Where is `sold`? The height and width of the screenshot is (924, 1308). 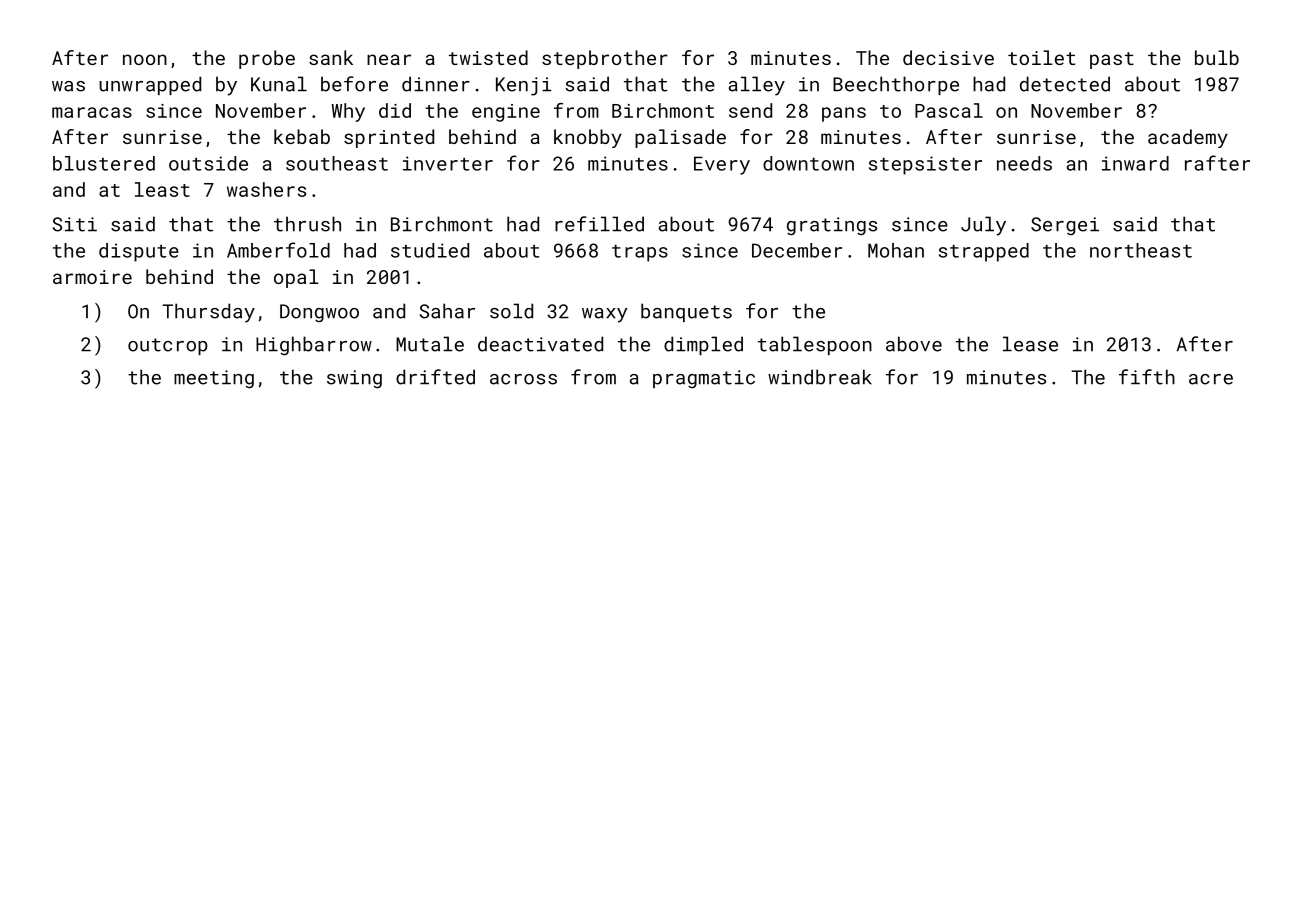 sold is located at coordinates (511, 311).
